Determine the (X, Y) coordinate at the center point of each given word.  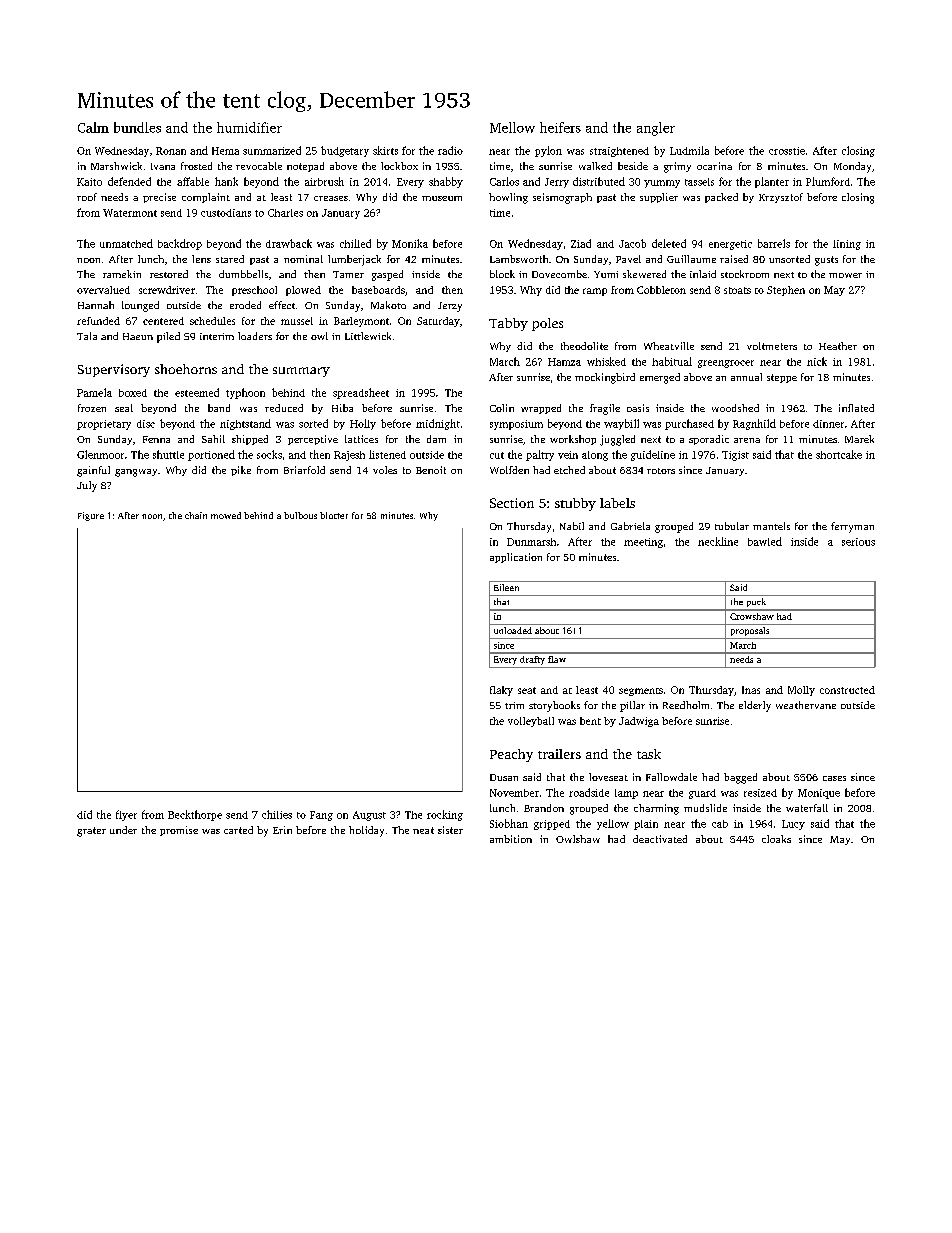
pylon (548, 151)
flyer (126, 815)
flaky (501, 691)
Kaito (89, 182)
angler (656, 129)
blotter (334, 515)
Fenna (156, 439)
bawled (765, 541)
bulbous (300, 515)
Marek (859, 439)
